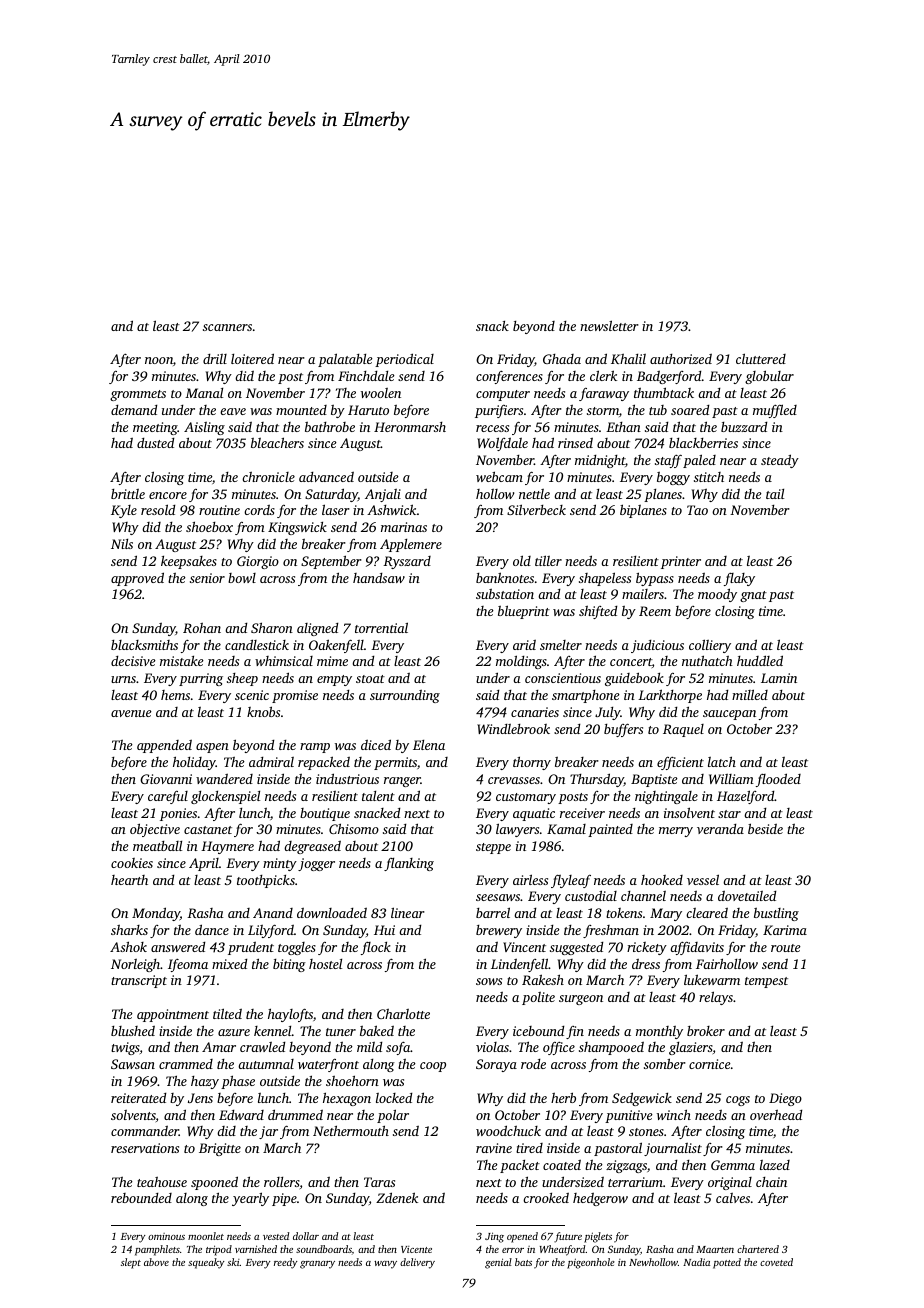 The image size is (924, 1308). Describe the element at coordinates (562, 359) in the screenshot. I see `Ghada` at that location.
